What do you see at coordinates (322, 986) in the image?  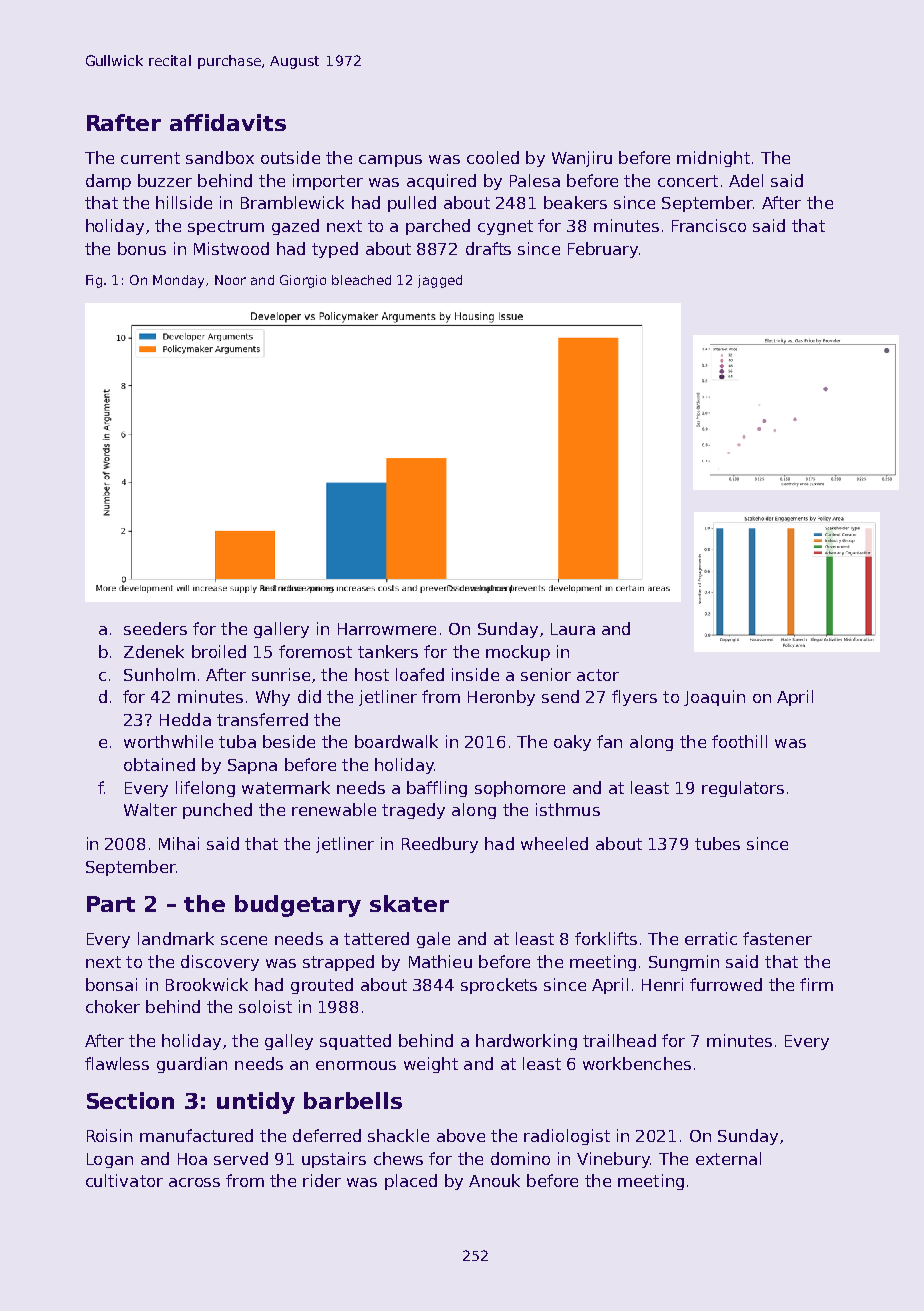 I see `grouted` at bounding box center [322, 986].
